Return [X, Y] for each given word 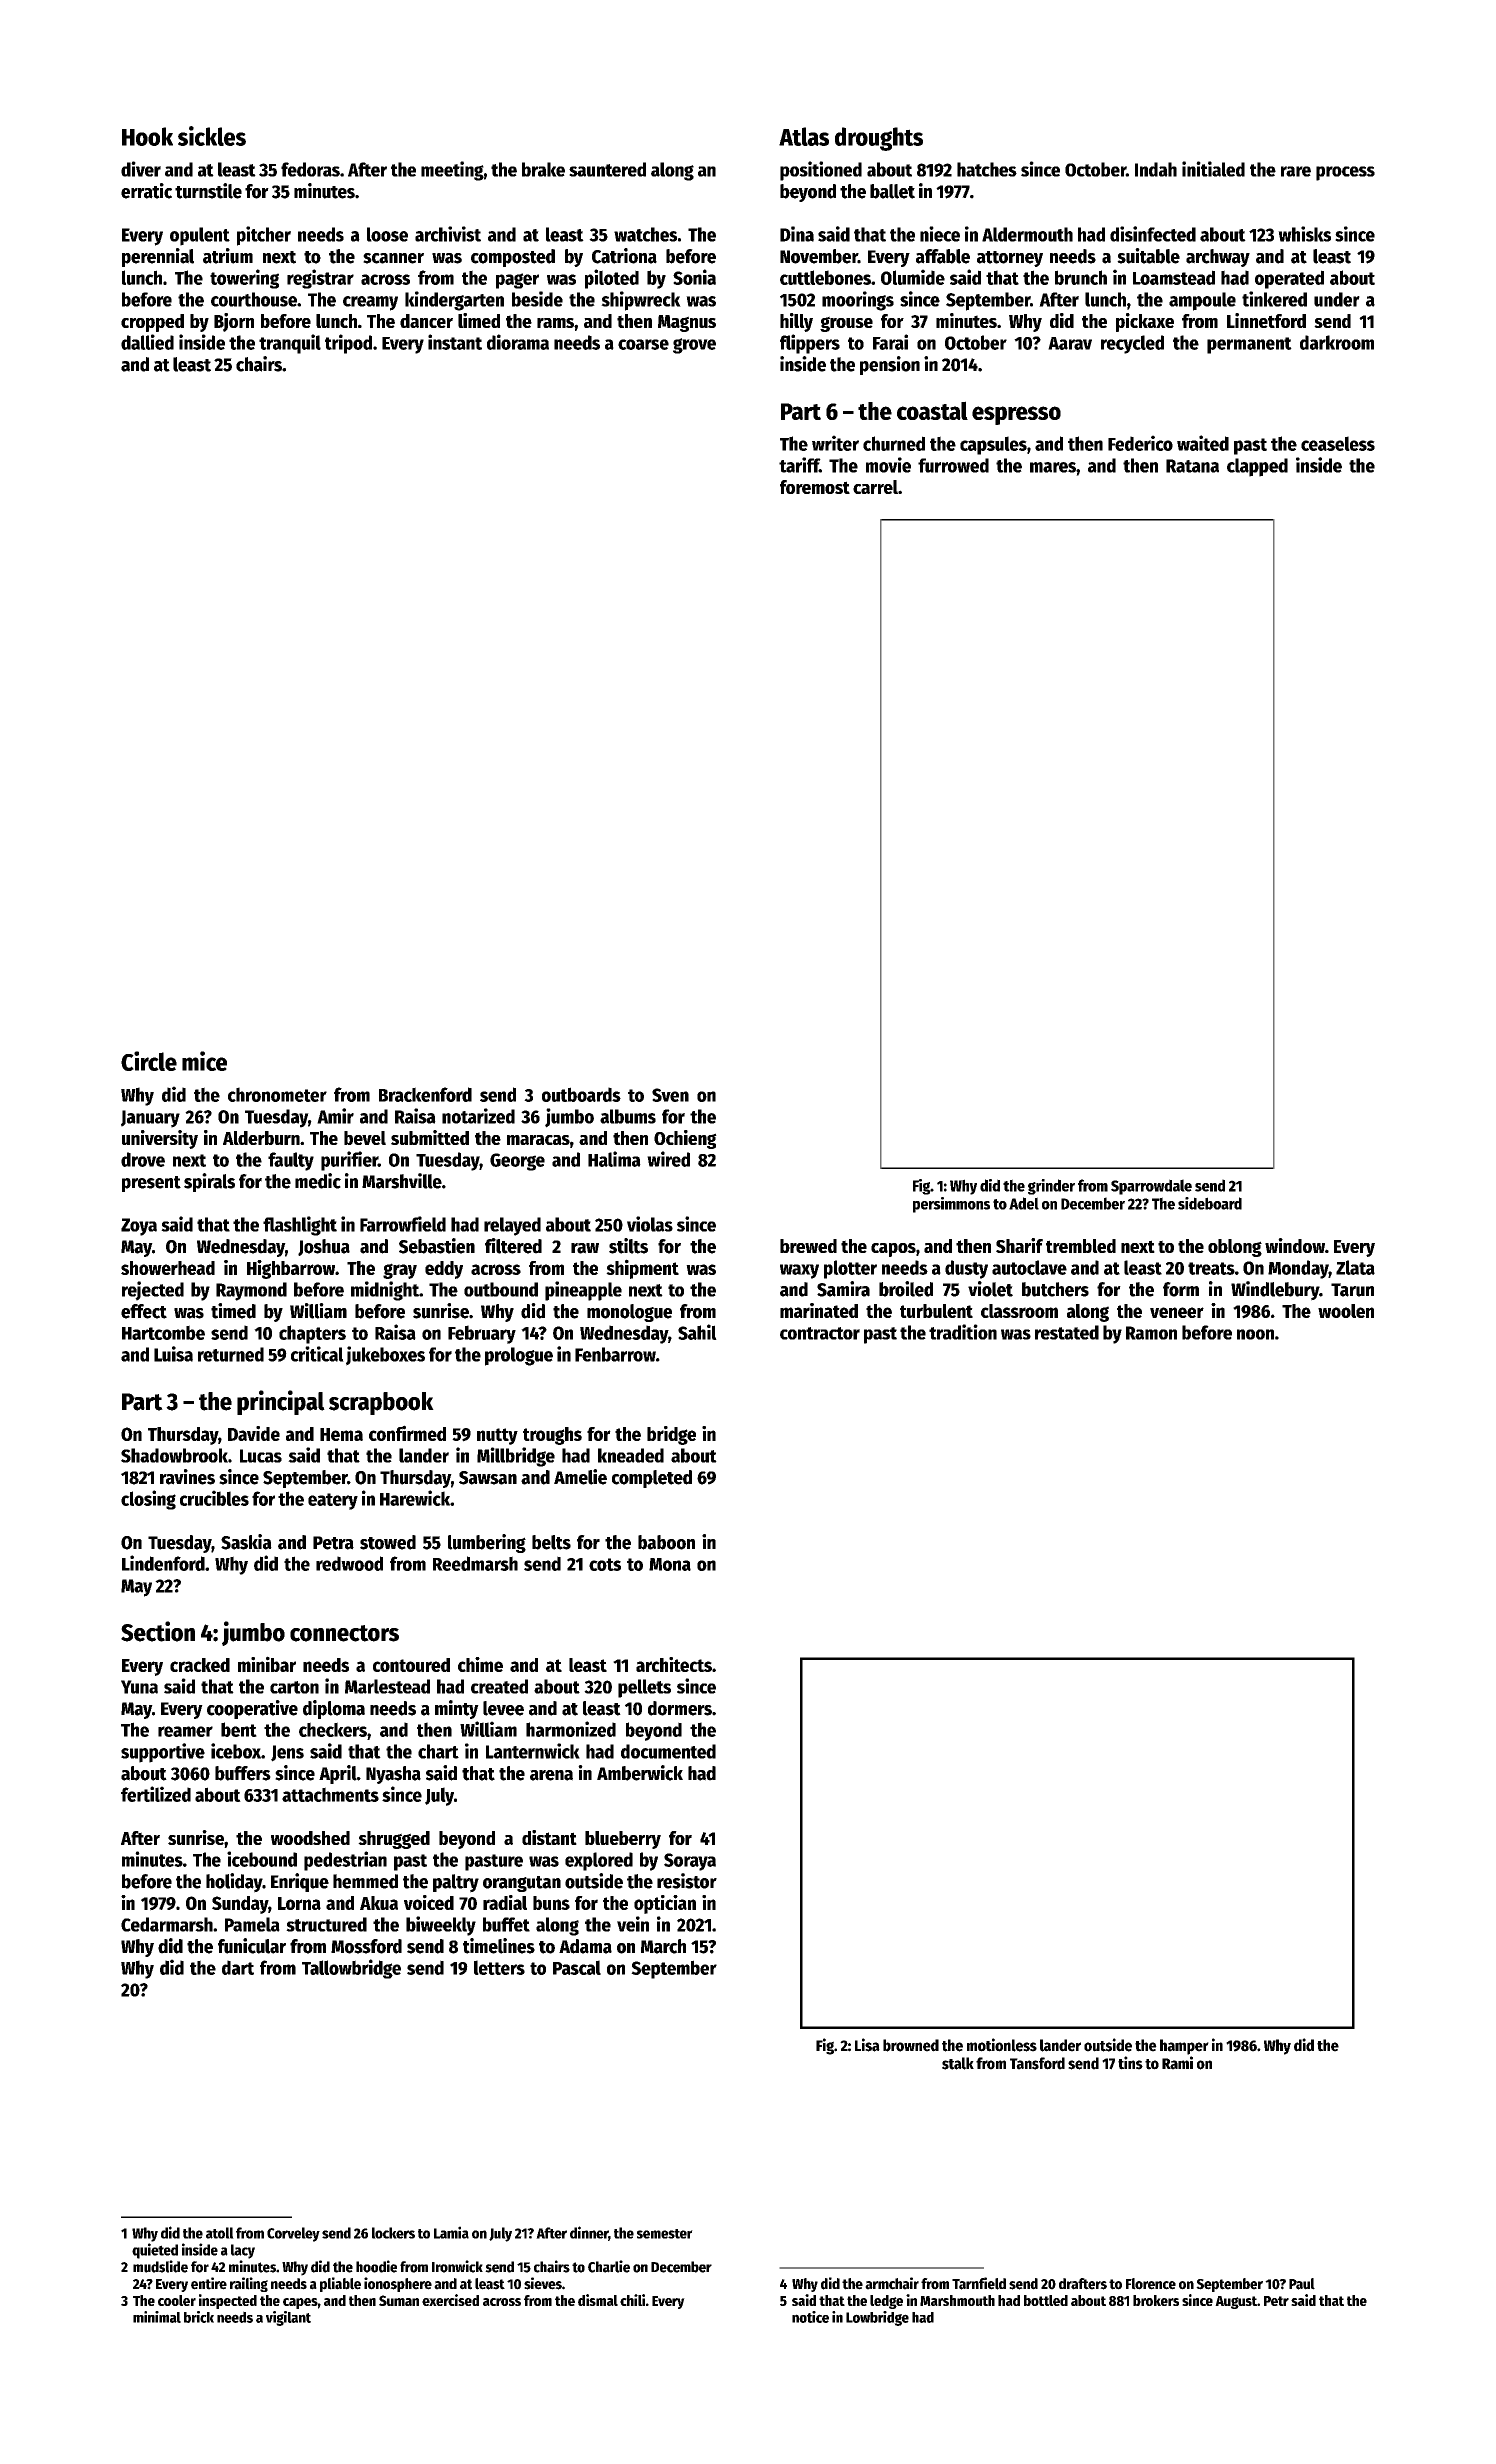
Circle [149, 1061]
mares [1053, 467]
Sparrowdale [1151, 1187]
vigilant [288, 2318]
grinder [1051, 1187]
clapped [1257, 467]
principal [281, 1402]
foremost [815, 487]
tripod [348, 344]
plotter [850, 1269]
